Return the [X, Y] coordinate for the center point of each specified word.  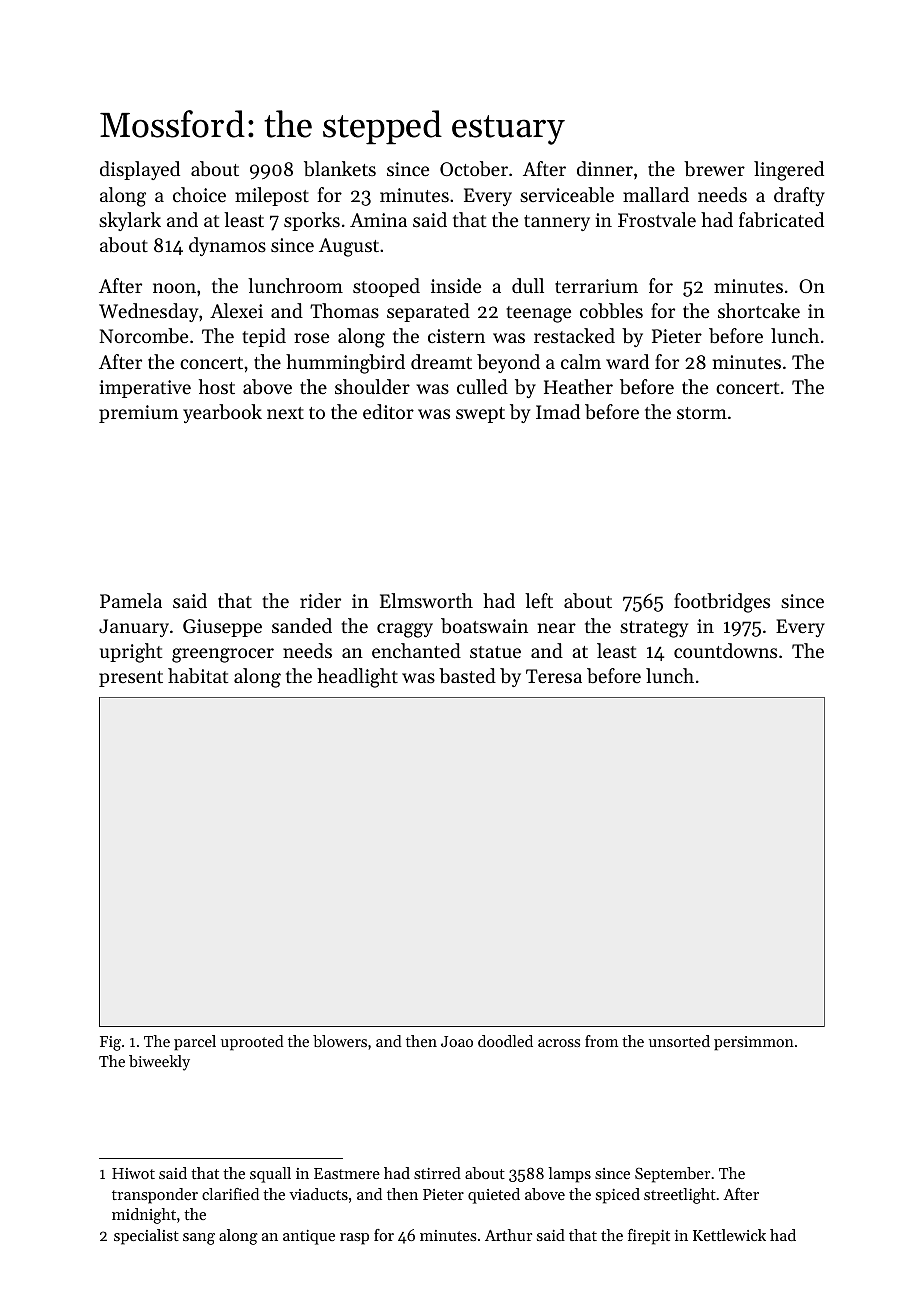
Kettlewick [729, 1235]
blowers [340, 1041]
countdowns [725, 650]
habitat [198, 676]
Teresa [554, 676]
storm [702, 413]
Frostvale [657, 219]
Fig [110, 1043]
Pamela [131, 600]
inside [456, 285]
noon [174, 288]
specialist [146, 1237]
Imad [558, 411]
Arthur [508, 1235]
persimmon [754, 1043]
